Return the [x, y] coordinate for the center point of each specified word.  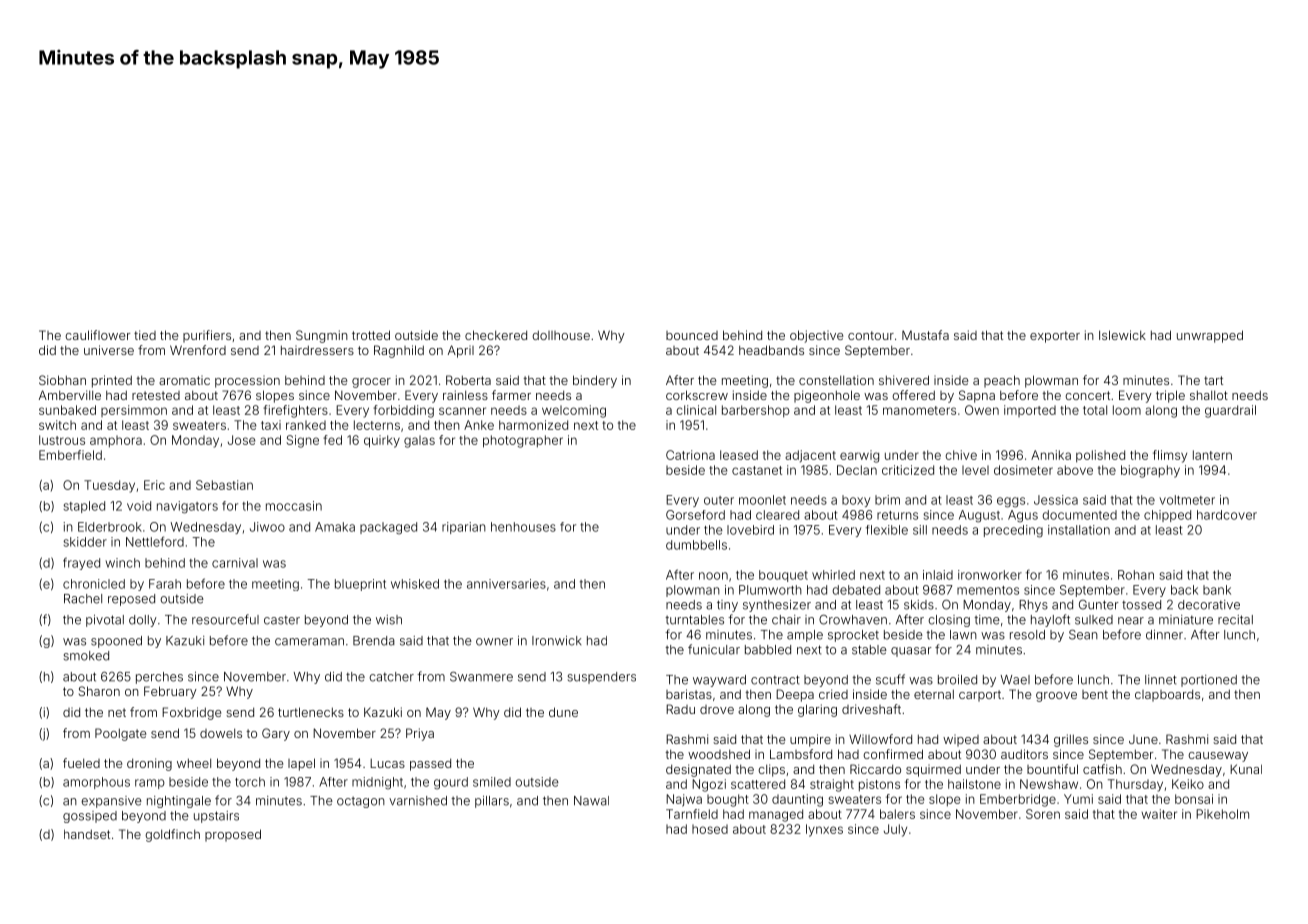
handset [87, 834]
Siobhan [62, 380]
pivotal [105, 621]
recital [1235, 620]
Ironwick [556, 641]
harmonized [533, 425]
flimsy [1170, 456]
